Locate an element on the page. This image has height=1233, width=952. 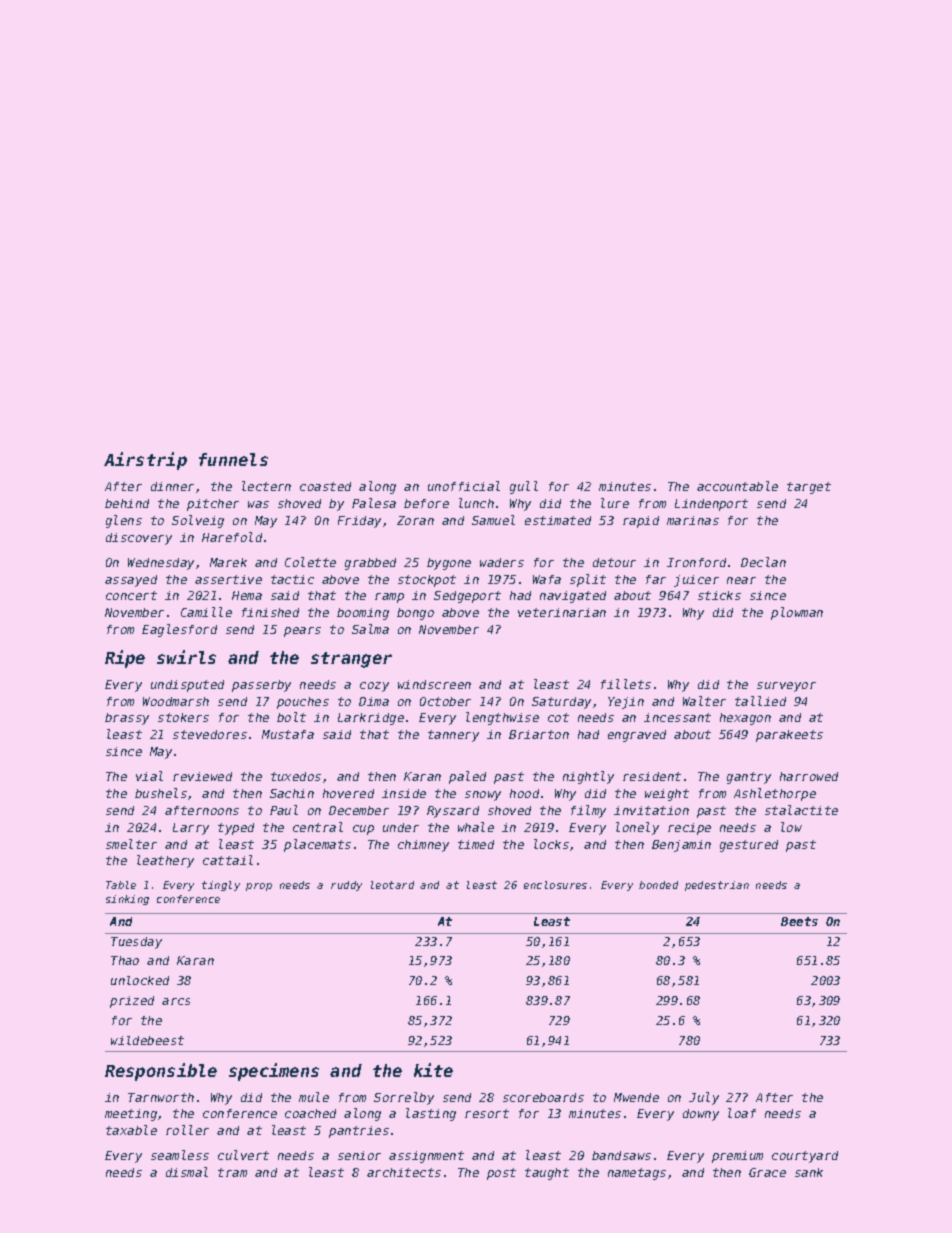
target is located at coordinates (809, 488).
